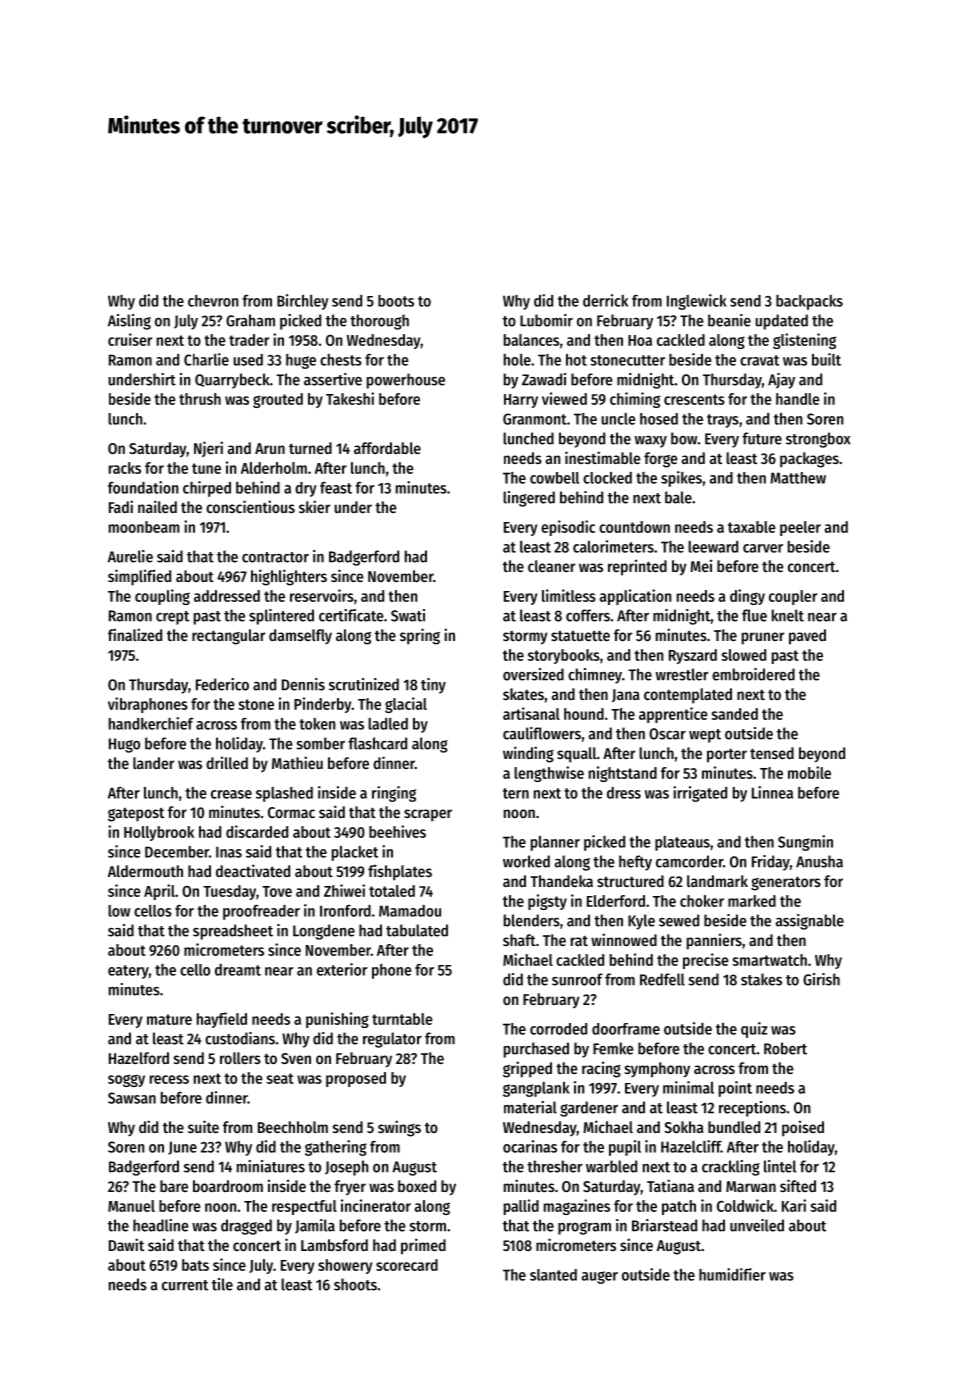 This screenshot has width=959, height=1389. I want to click on current, so click(185, 1285).
